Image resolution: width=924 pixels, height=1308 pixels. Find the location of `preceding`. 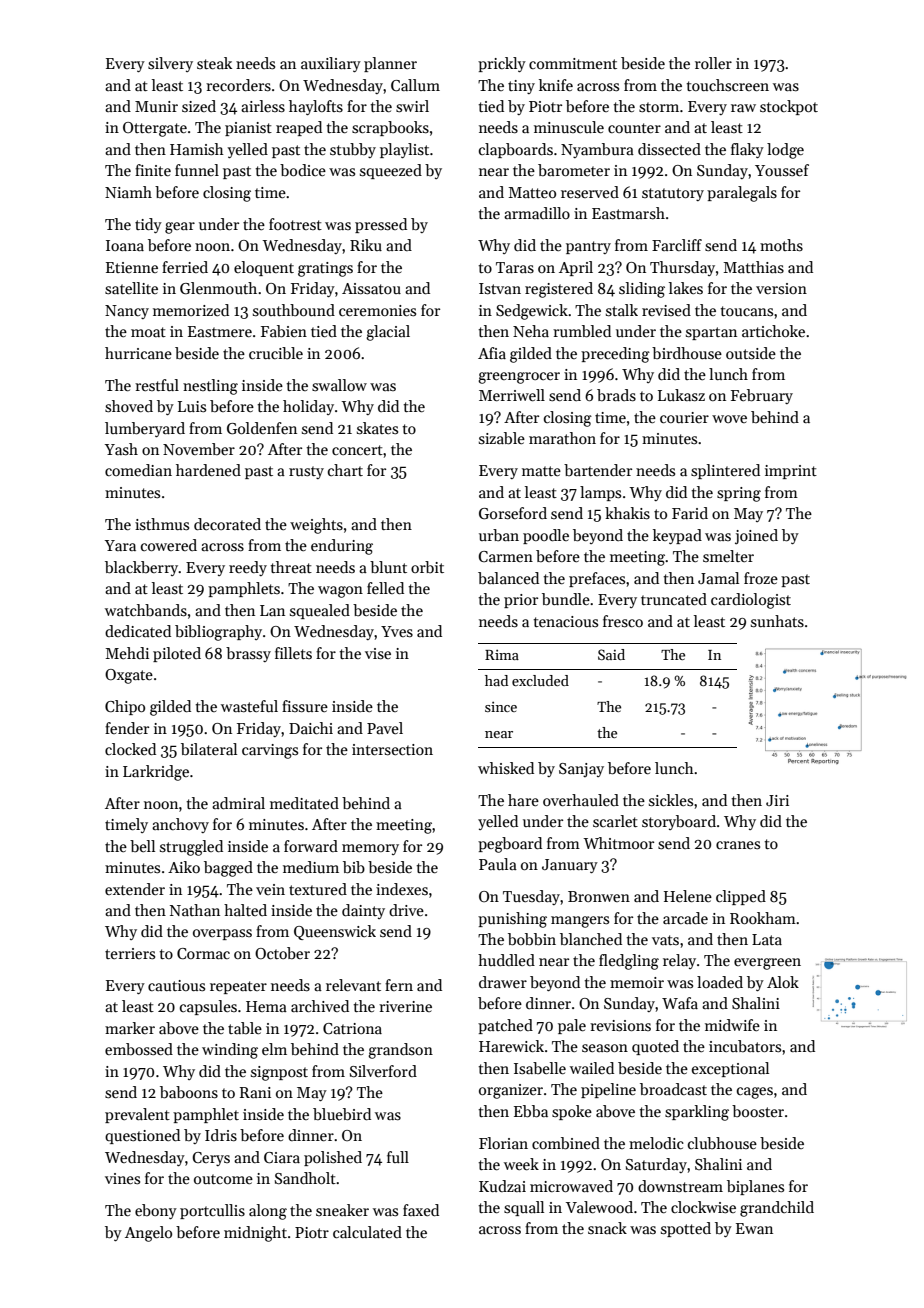

preceding is located at coordinates (615, 355).
